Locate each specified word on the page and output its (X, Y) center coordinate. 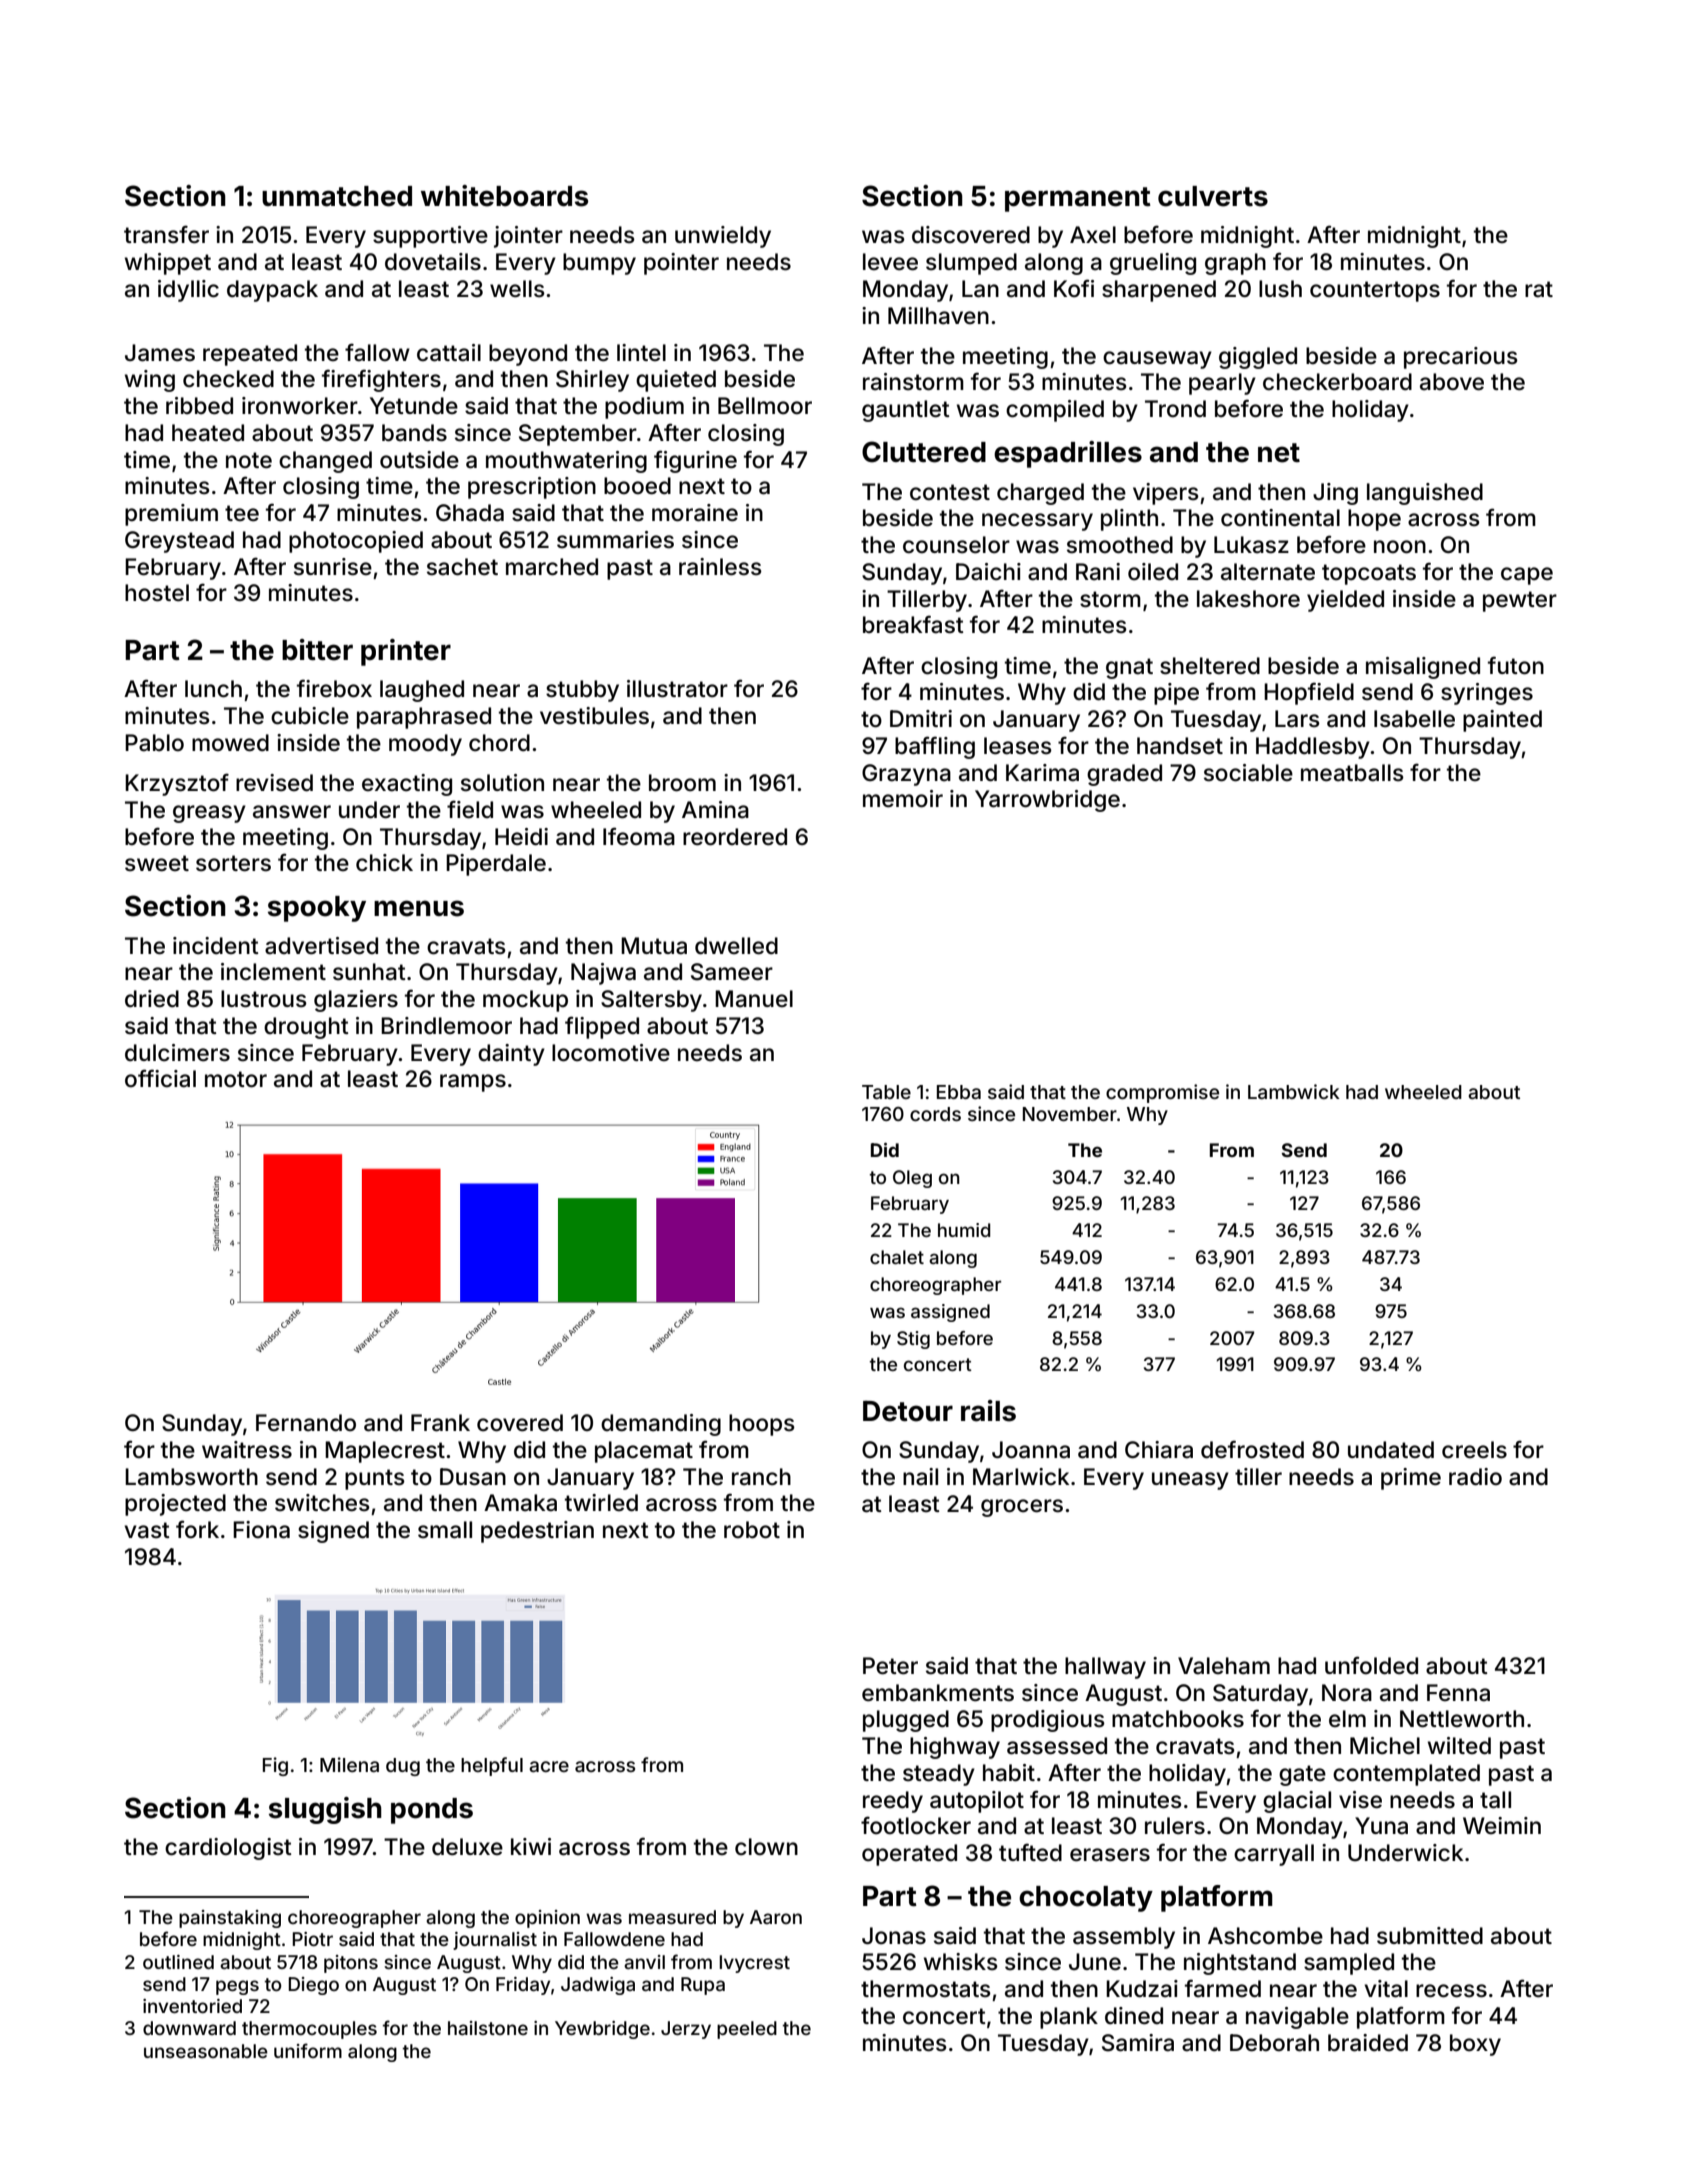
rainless (720, 567)
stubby (582, 691)
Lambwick (1294, 1091)
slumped (971, 264)
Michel (1385, 1746)
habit (1009, 1773)
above (1452, 382)
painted (1502, 721)
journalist (495, 1941)
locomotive (611, 1053)
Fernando (306, 1423)
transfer (166, 234)
